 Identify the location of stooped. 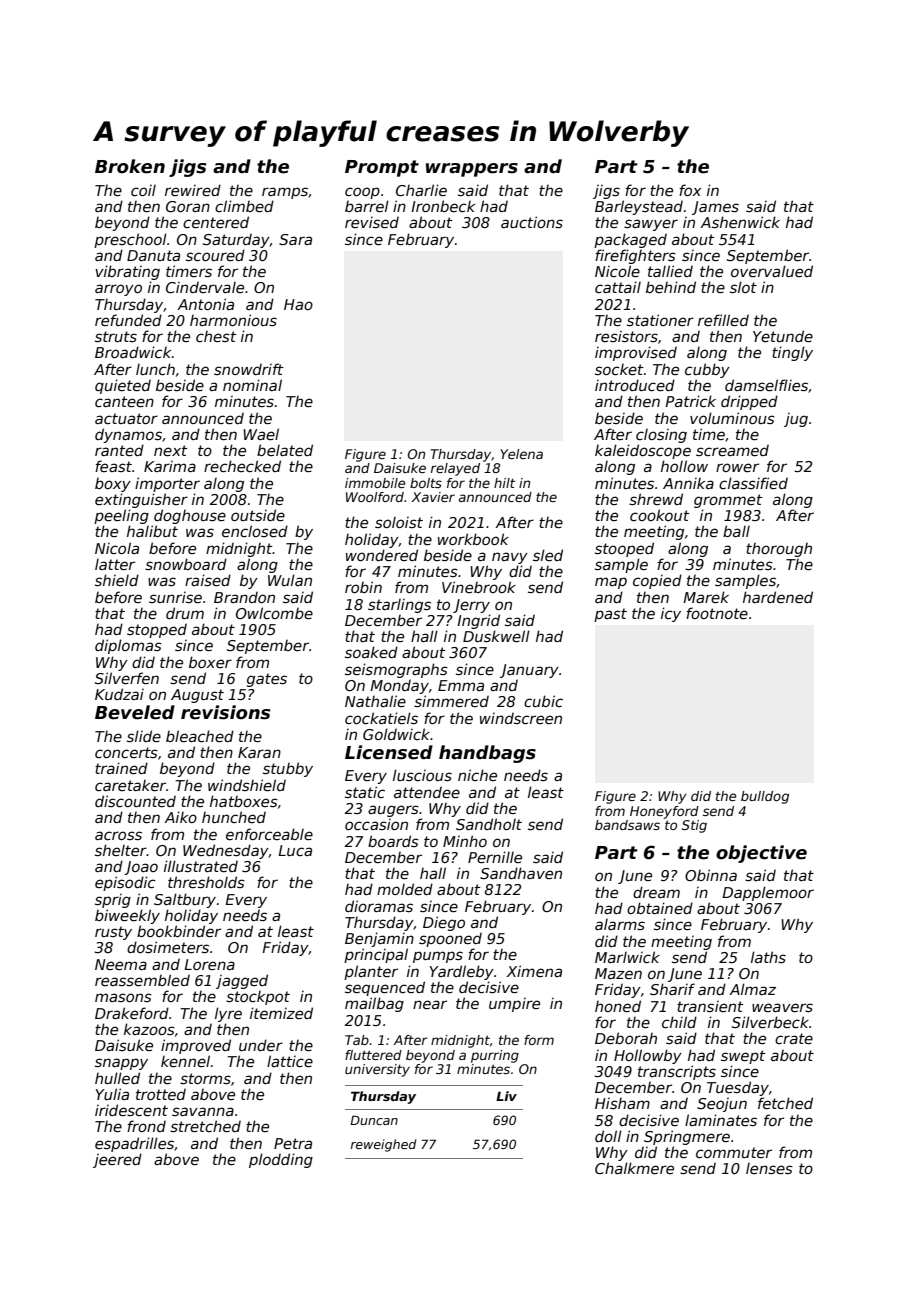
(624, 549).
